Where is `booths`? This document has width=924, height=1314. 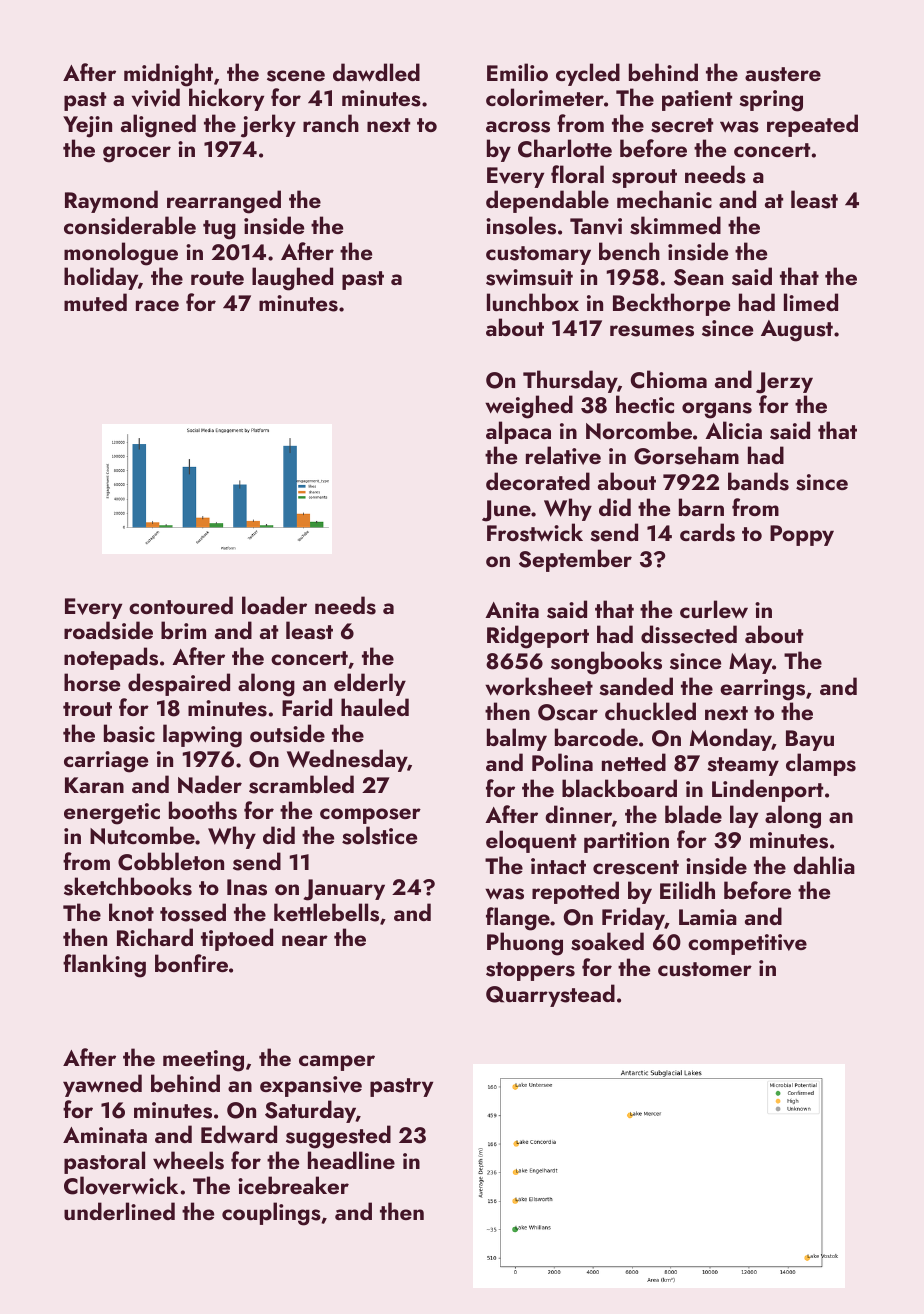
booths is located at coordinates (203, 810).
